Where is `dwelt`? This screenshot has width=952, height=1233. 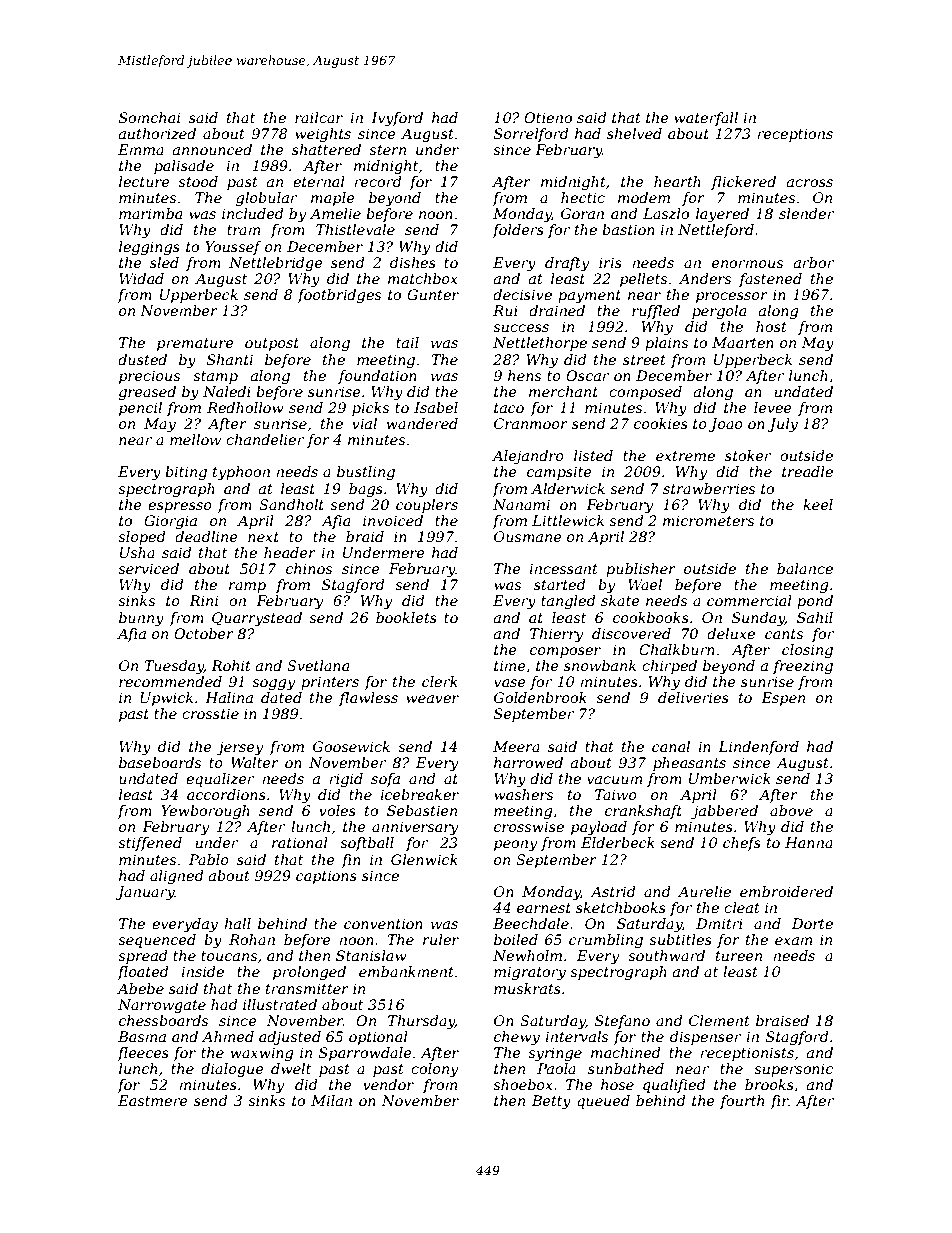
dwelt is located at coordinates (291, 1068).
